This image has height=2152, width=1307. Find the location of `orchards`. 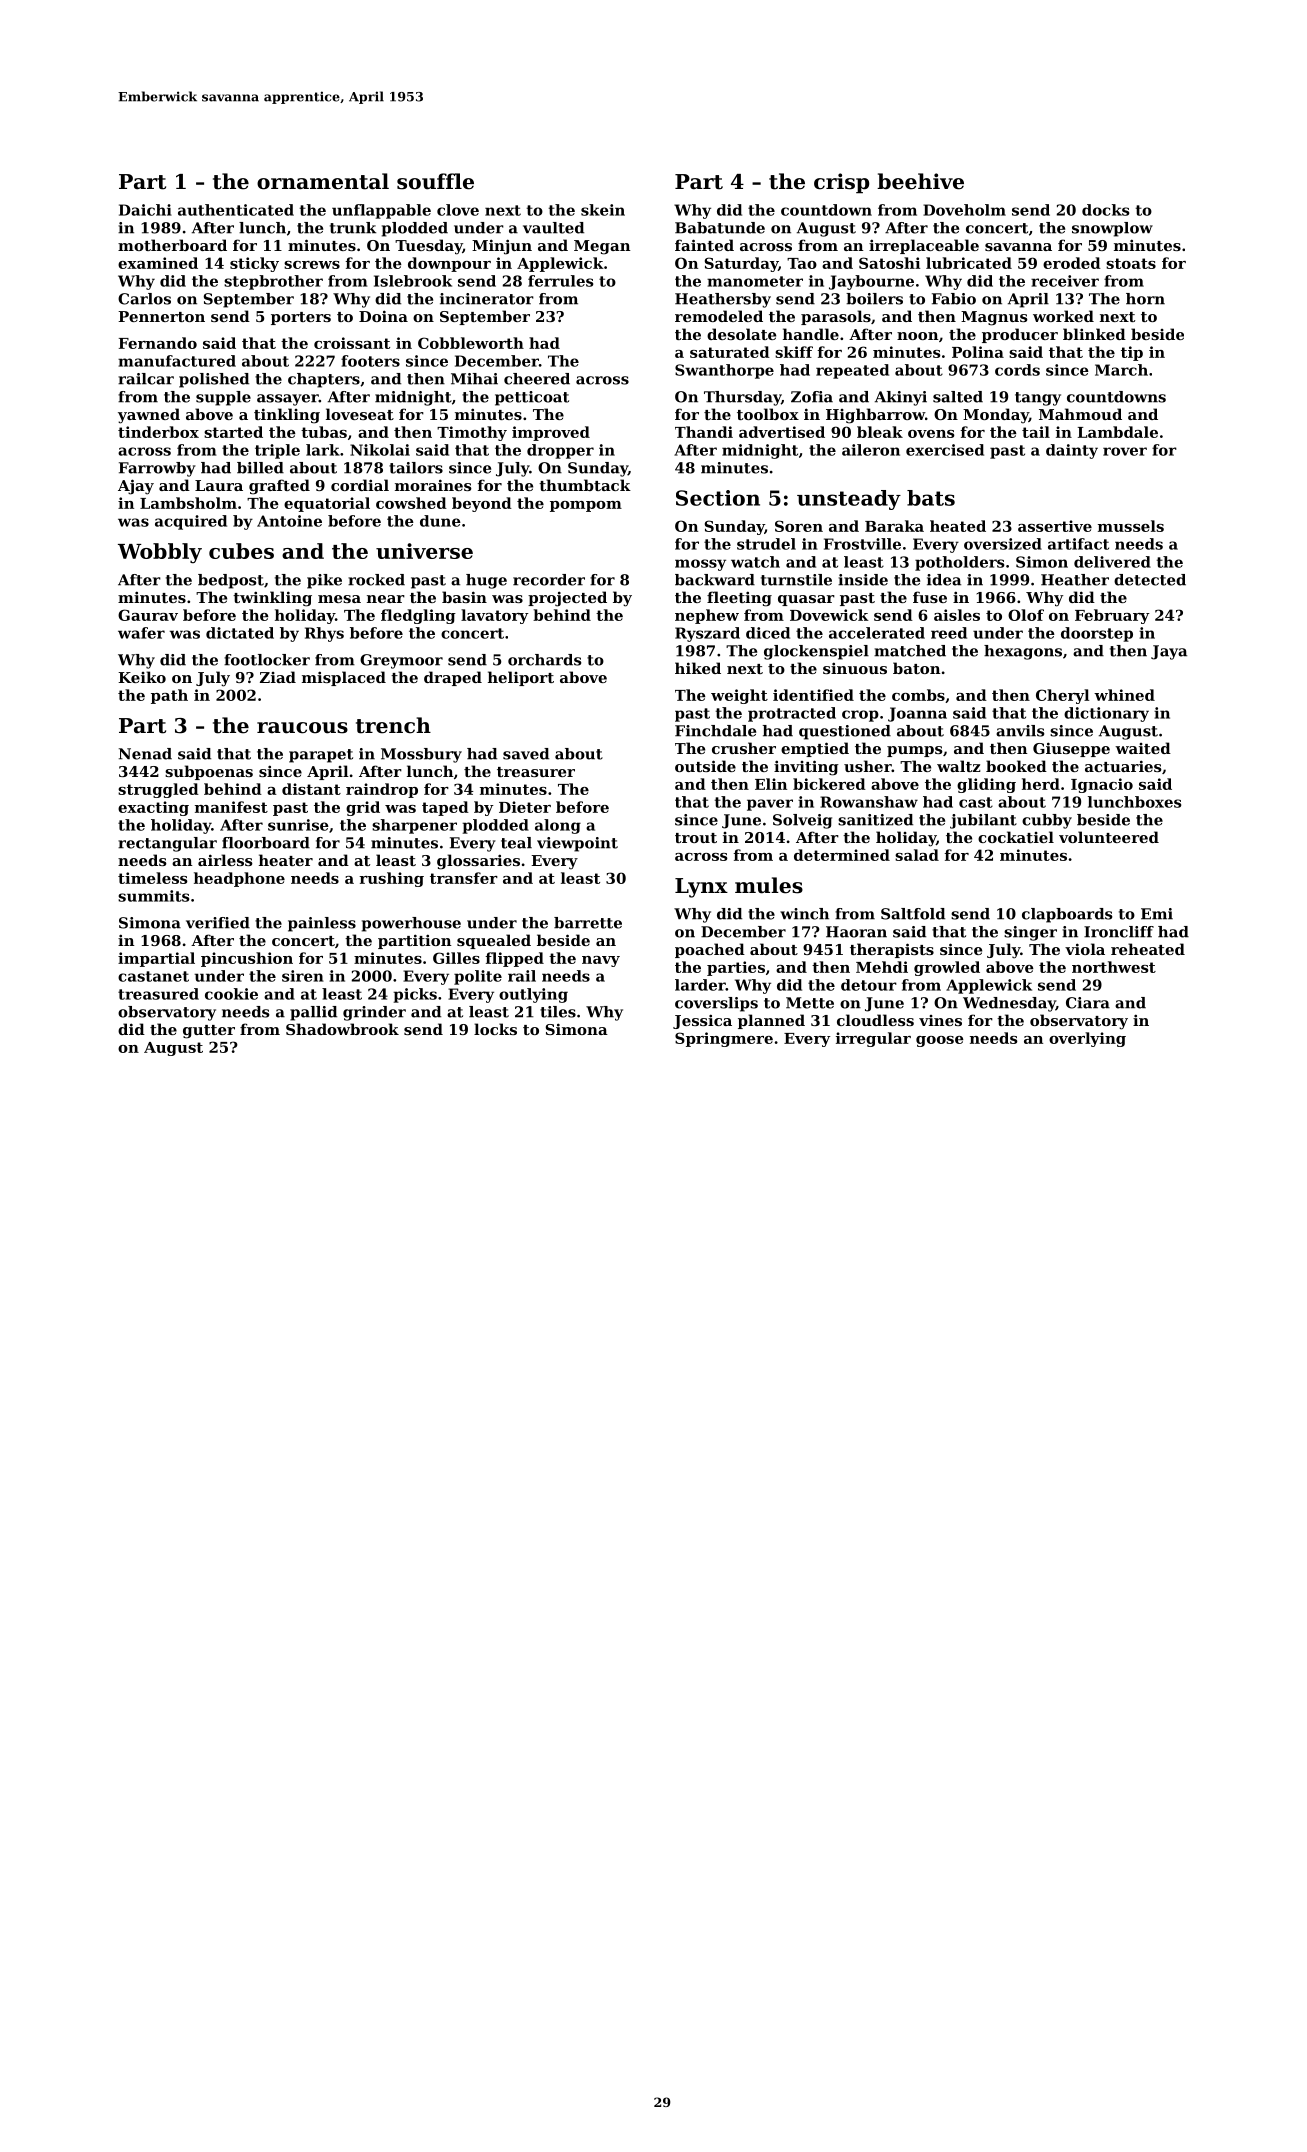

orchards is located at coordinates (544, 660).
